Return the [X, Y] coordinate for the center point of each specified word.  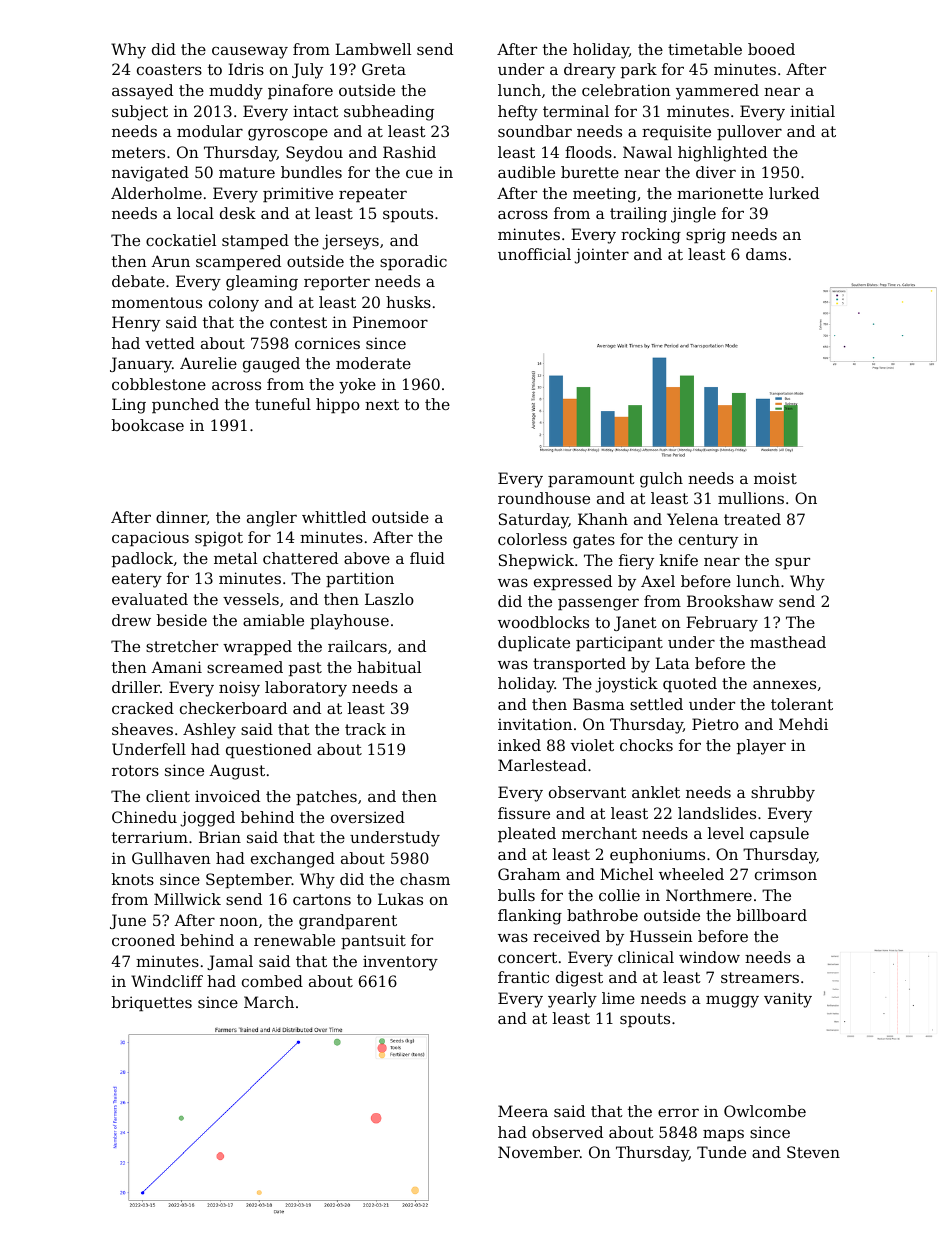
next [382, 404]
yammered [717, 92]
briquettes [152, 1003]
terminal [576, 111]
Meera [523, 1111]
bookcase [148, 425]
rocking [651, 236]
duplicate [534, 643]
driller [136, 687]
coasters [169, 69]
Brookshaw [730, 601]
